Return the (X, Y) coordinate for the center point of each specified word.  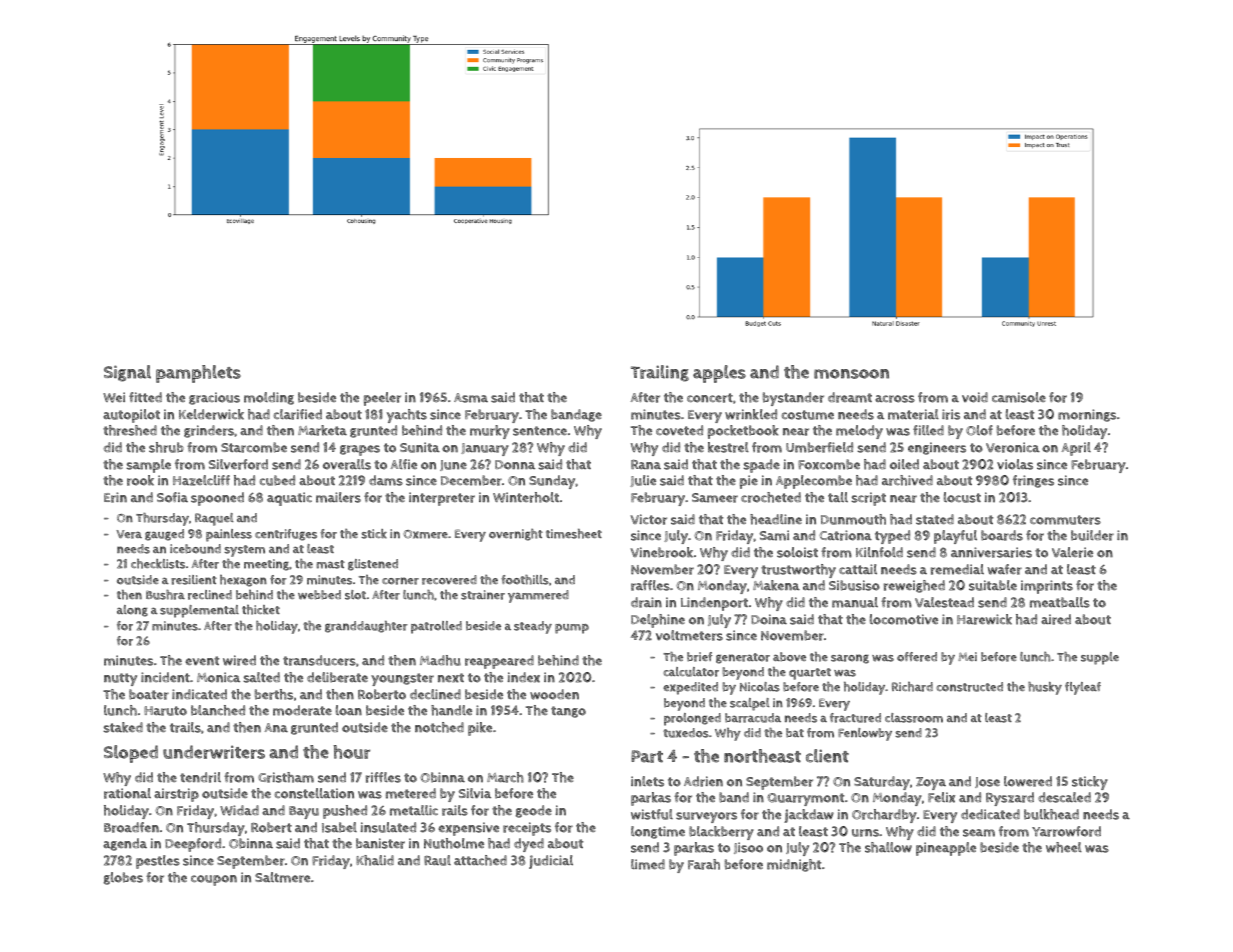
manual (855, 602)
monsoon (851, 374)
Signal (127, 373)
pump (572, 629)
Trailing (660, 373)
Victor (648, 519)
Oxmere (425, 534)
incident (165, 677)
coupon (214, 880)
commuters (1065, 520)
